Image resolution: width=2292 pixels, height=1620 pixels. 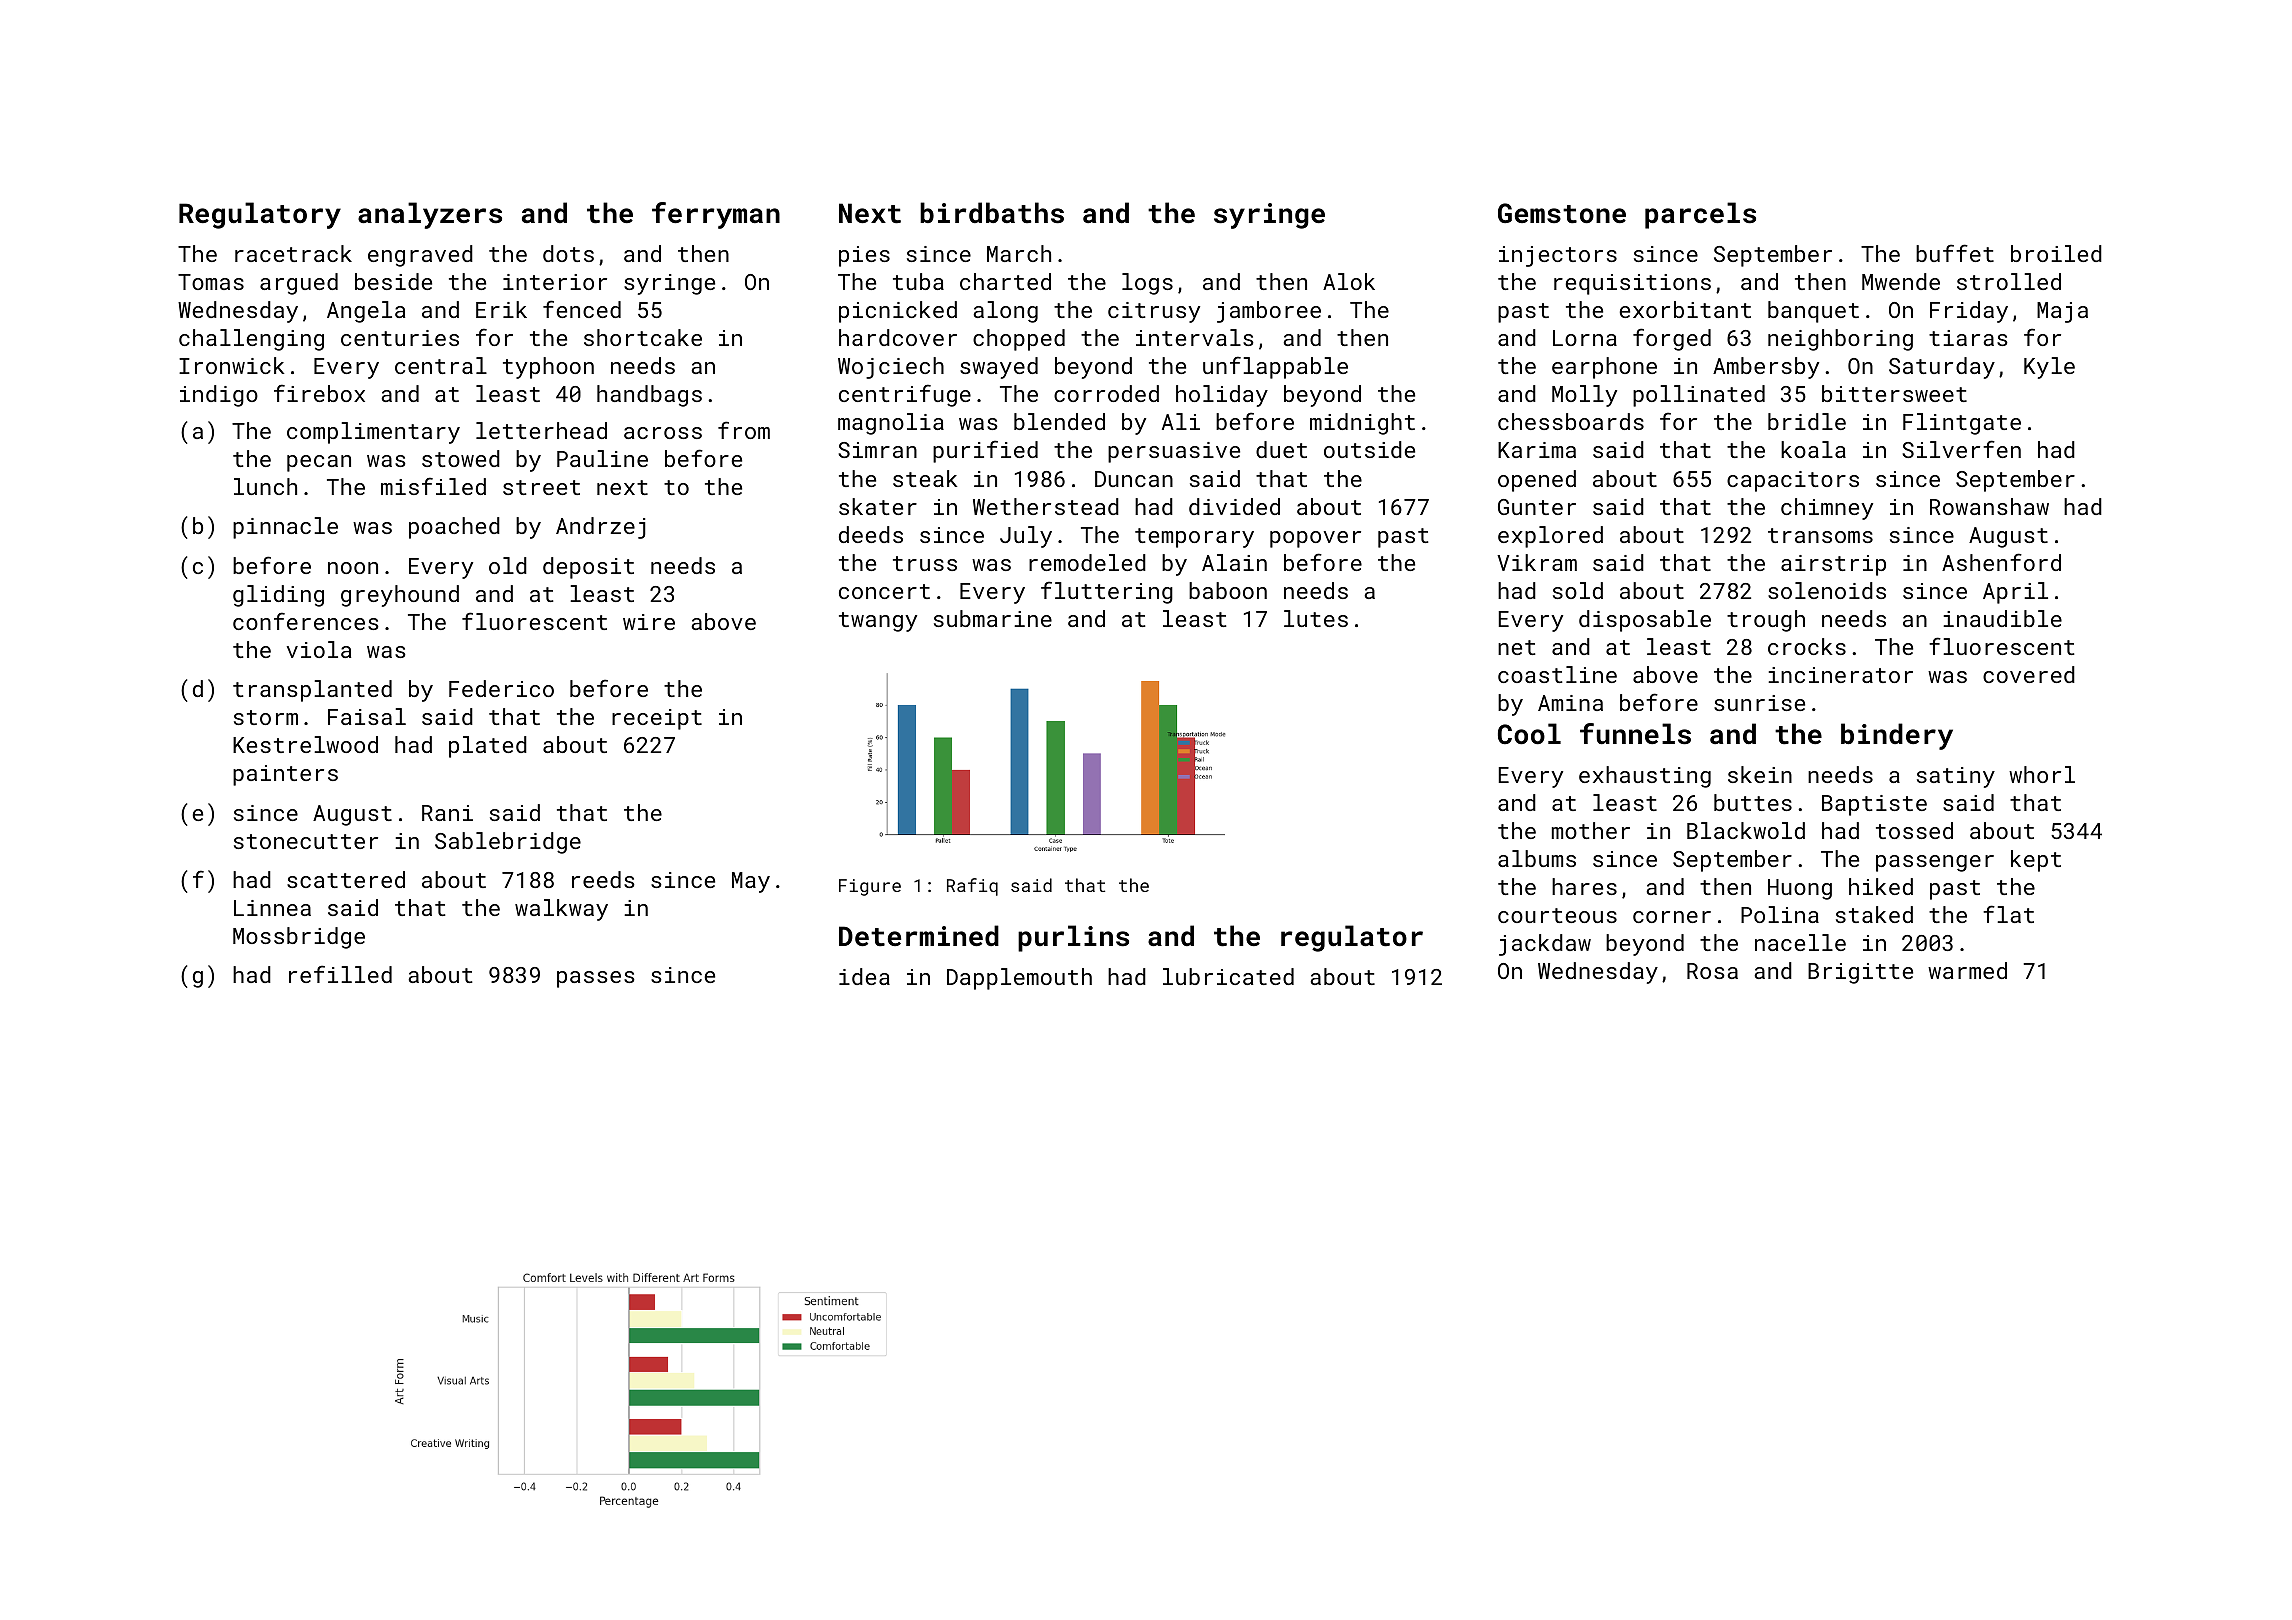 I want to click on firebox, so click(x=319, y=393).
